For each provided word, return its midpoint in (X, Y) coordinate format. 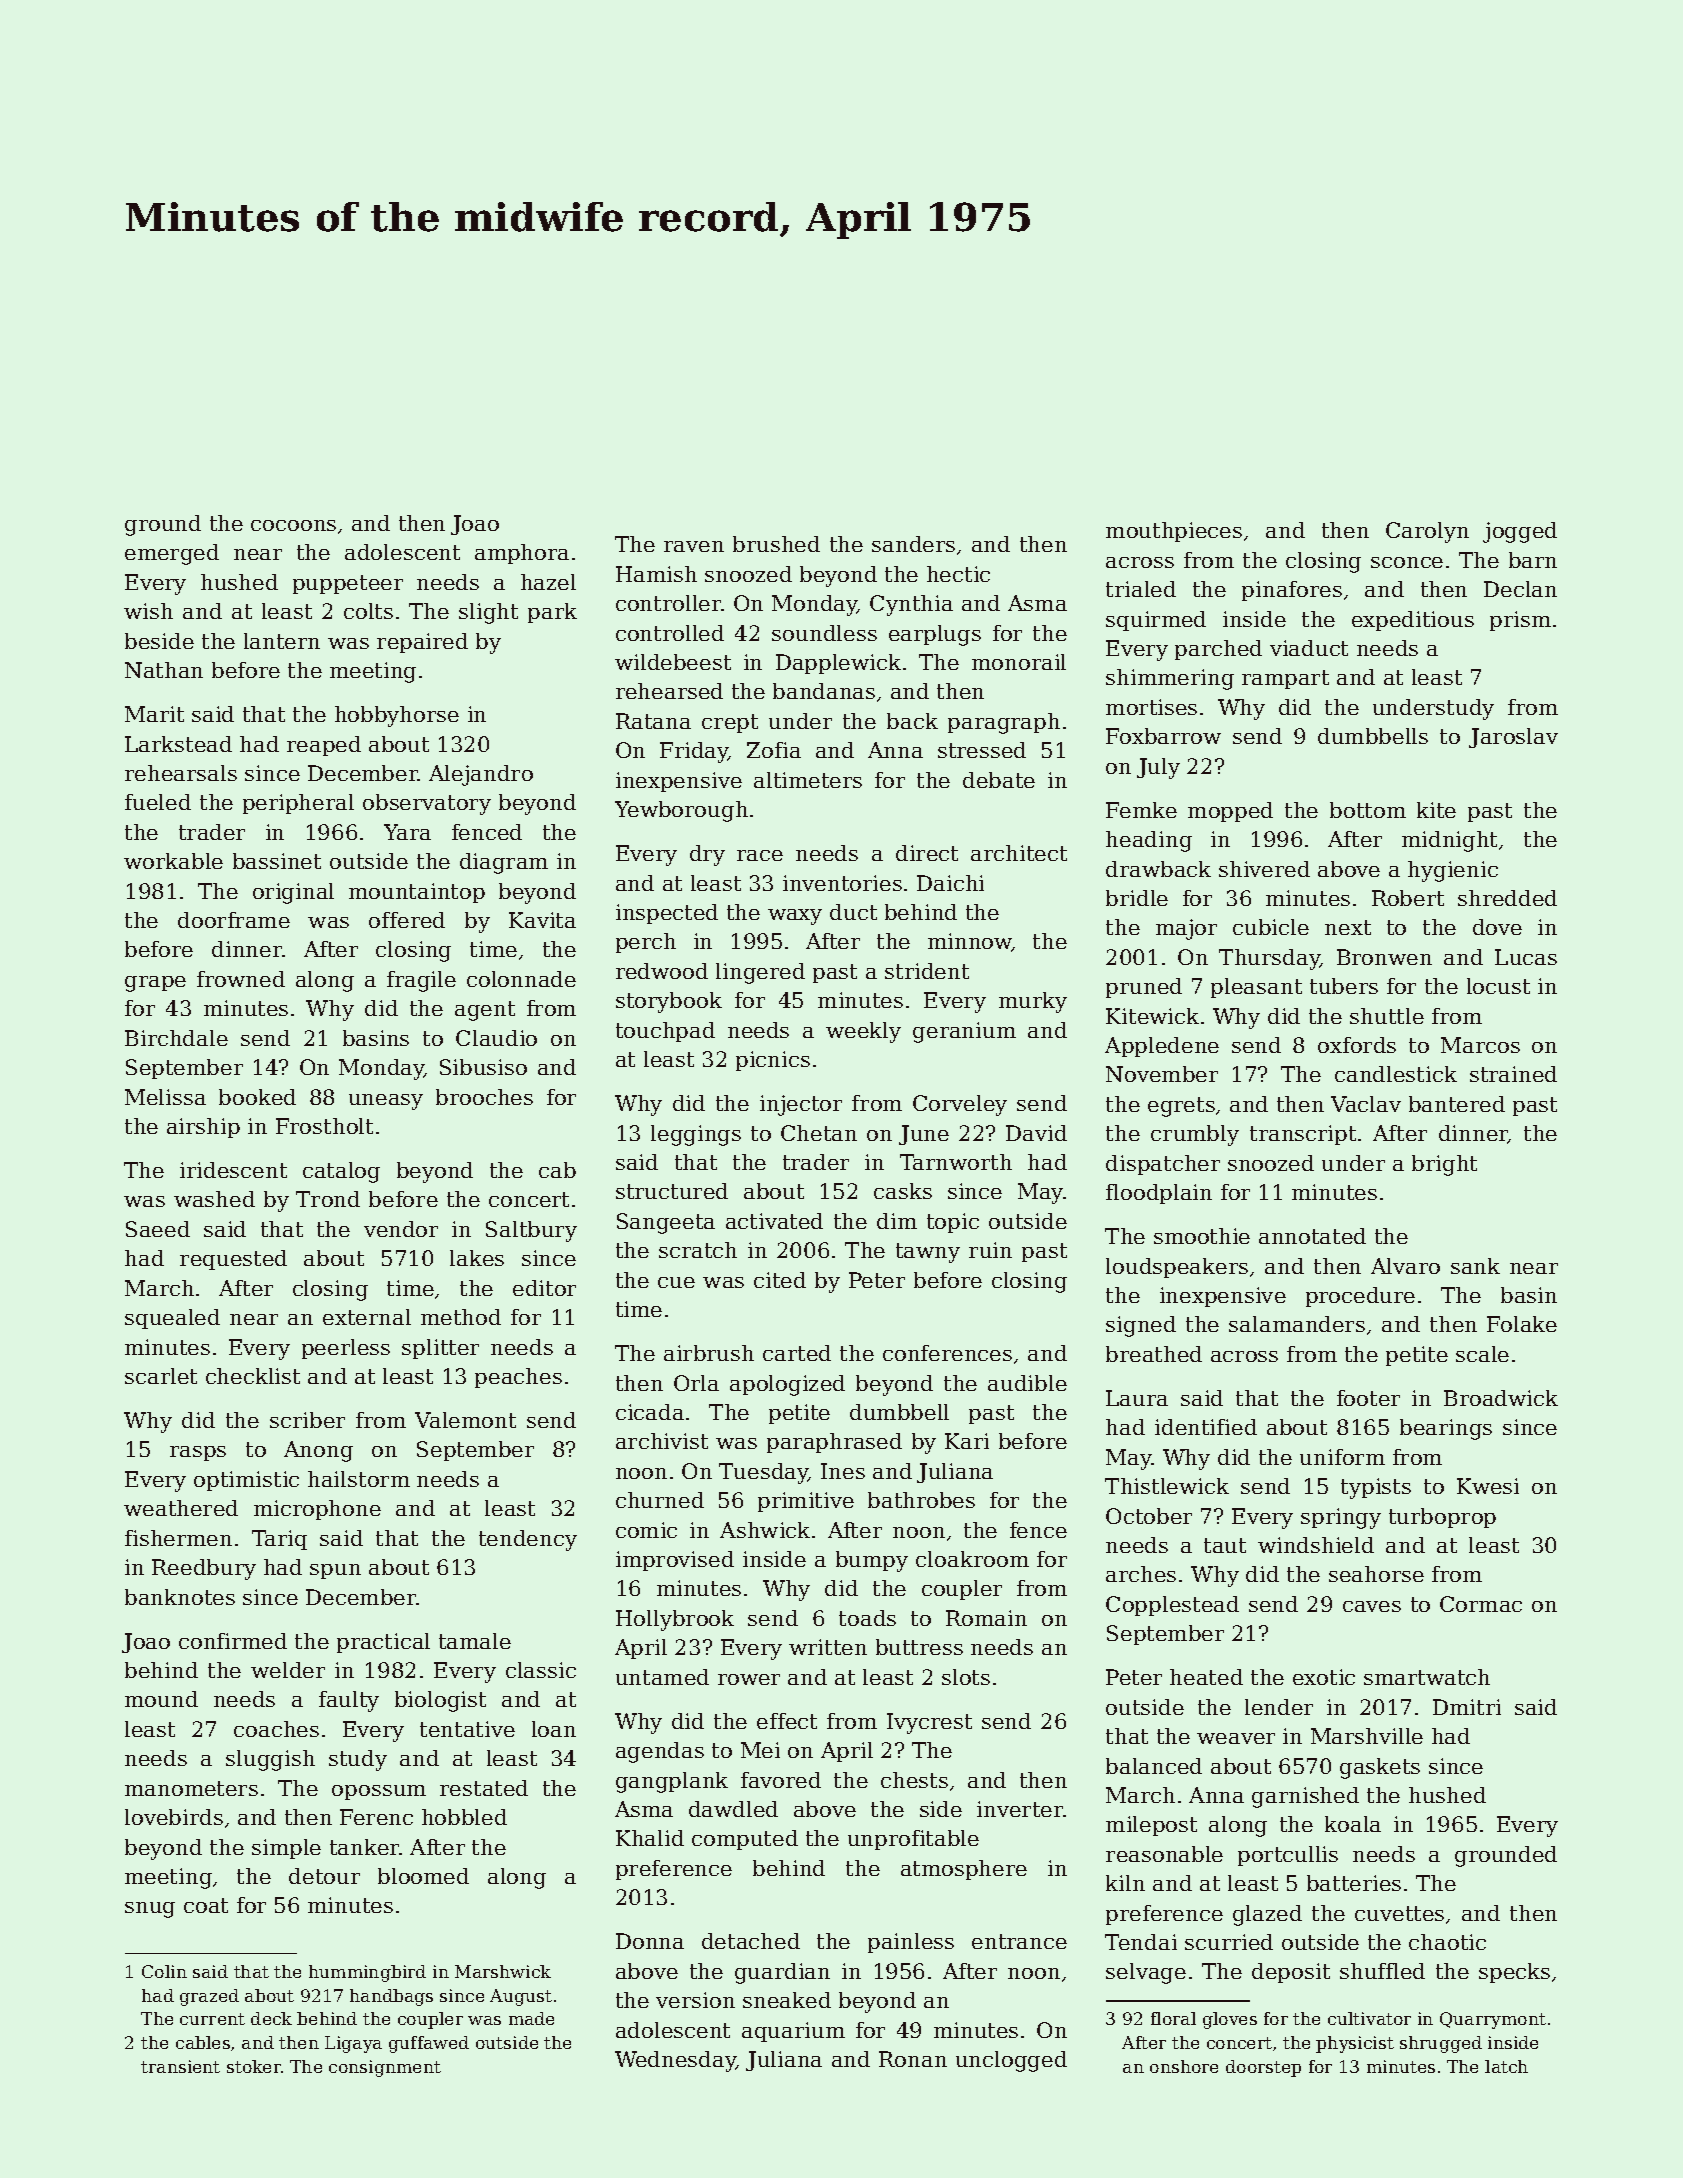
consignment (385, 2068)
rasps (198, 1453)
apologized (787, 1385)
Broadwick (1501, 1398)
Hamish (656, 574)
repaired (422, 643)
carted (797, 1353)
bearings (1446, 1429)
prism (1520, 621)
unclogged (1011, 2061)
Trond (328, 1199)
